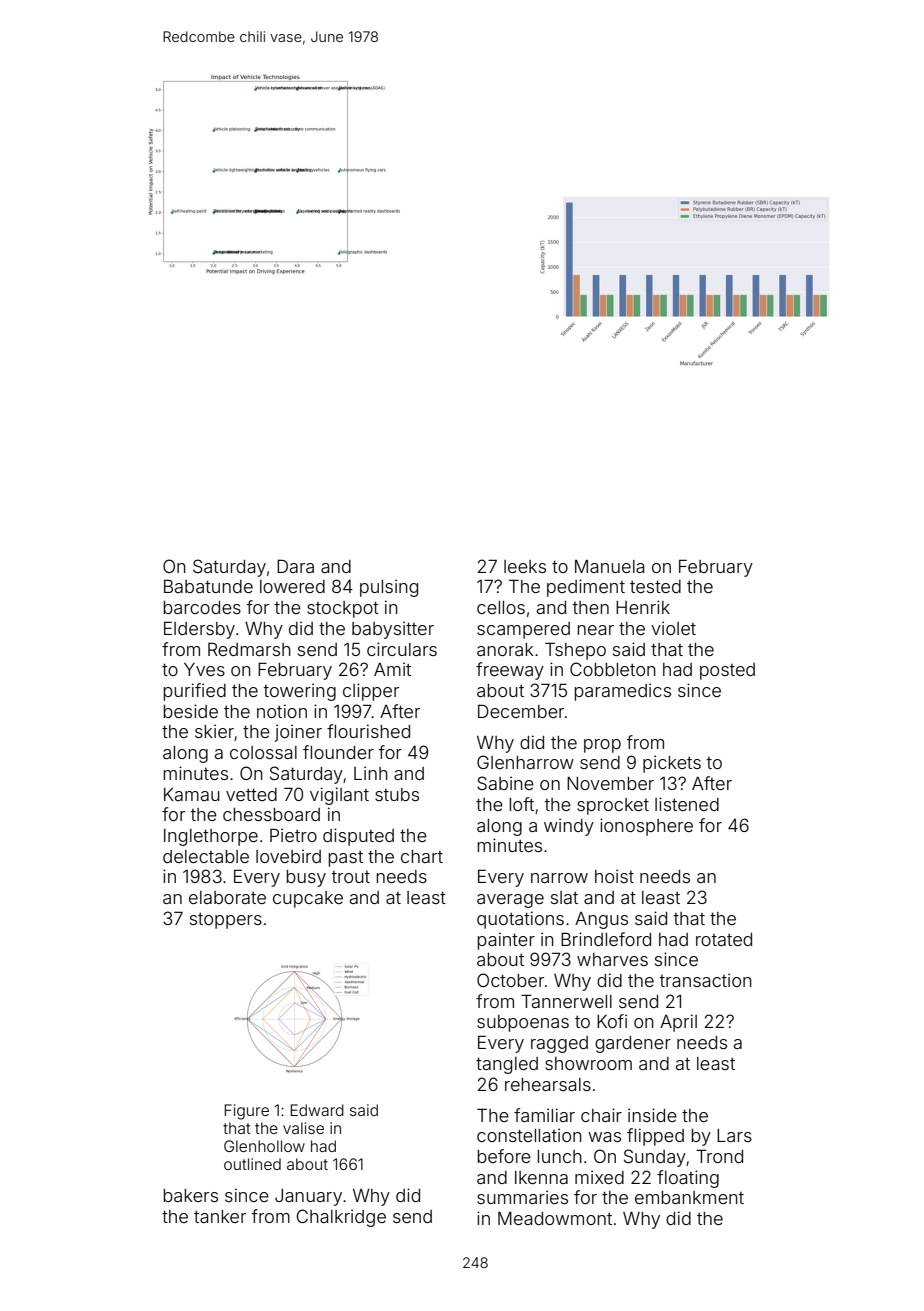 This screenshot has height=1311, width=924. I want to click on subpoenas, so click(523, 1023).
